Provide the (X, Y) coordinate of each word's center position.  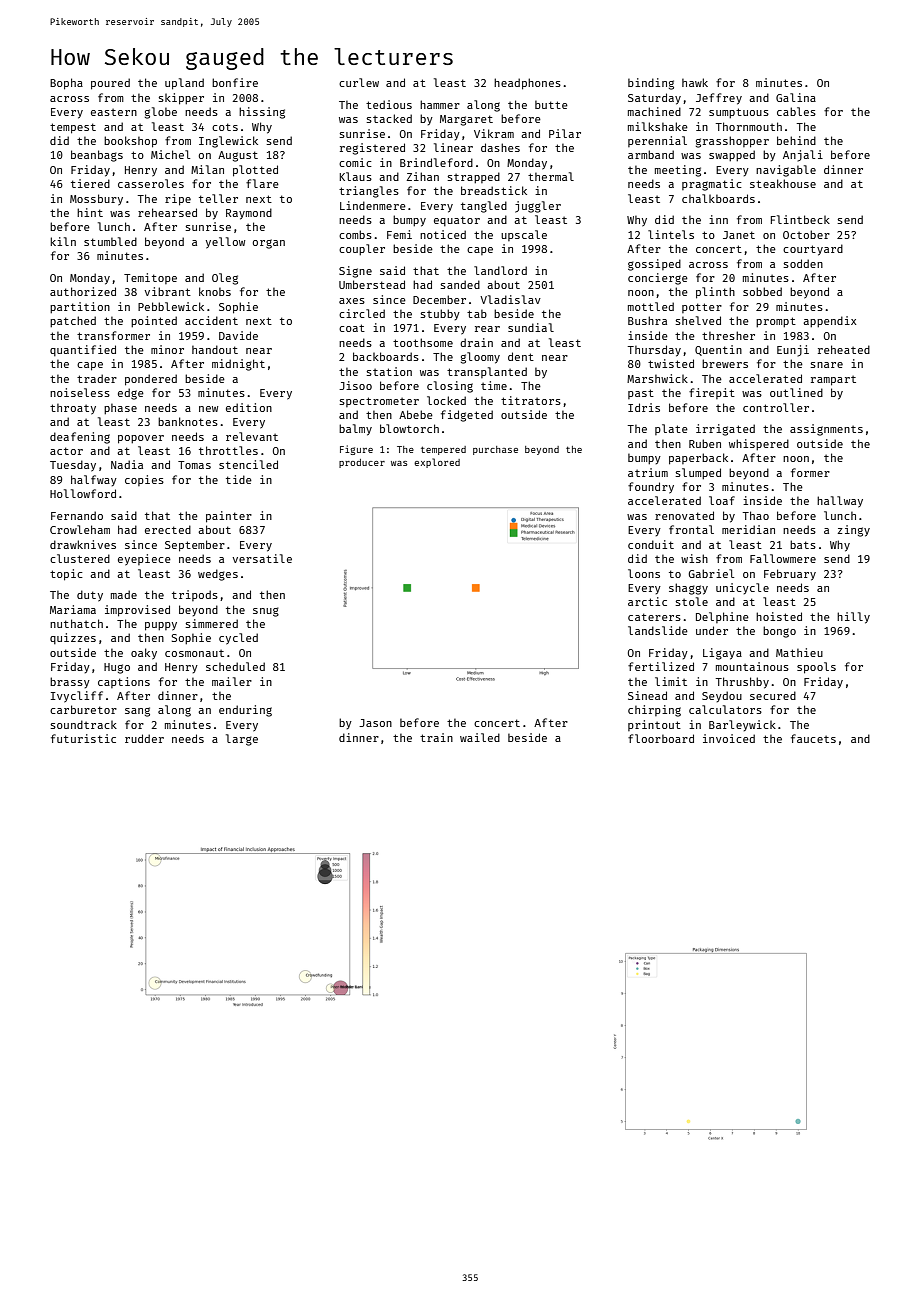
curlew (359, 82)
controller (776, 407)
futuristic (83, 738)
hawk (695, 82)
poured (110, 84)
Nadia (127, 464)
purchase (495, 450)
